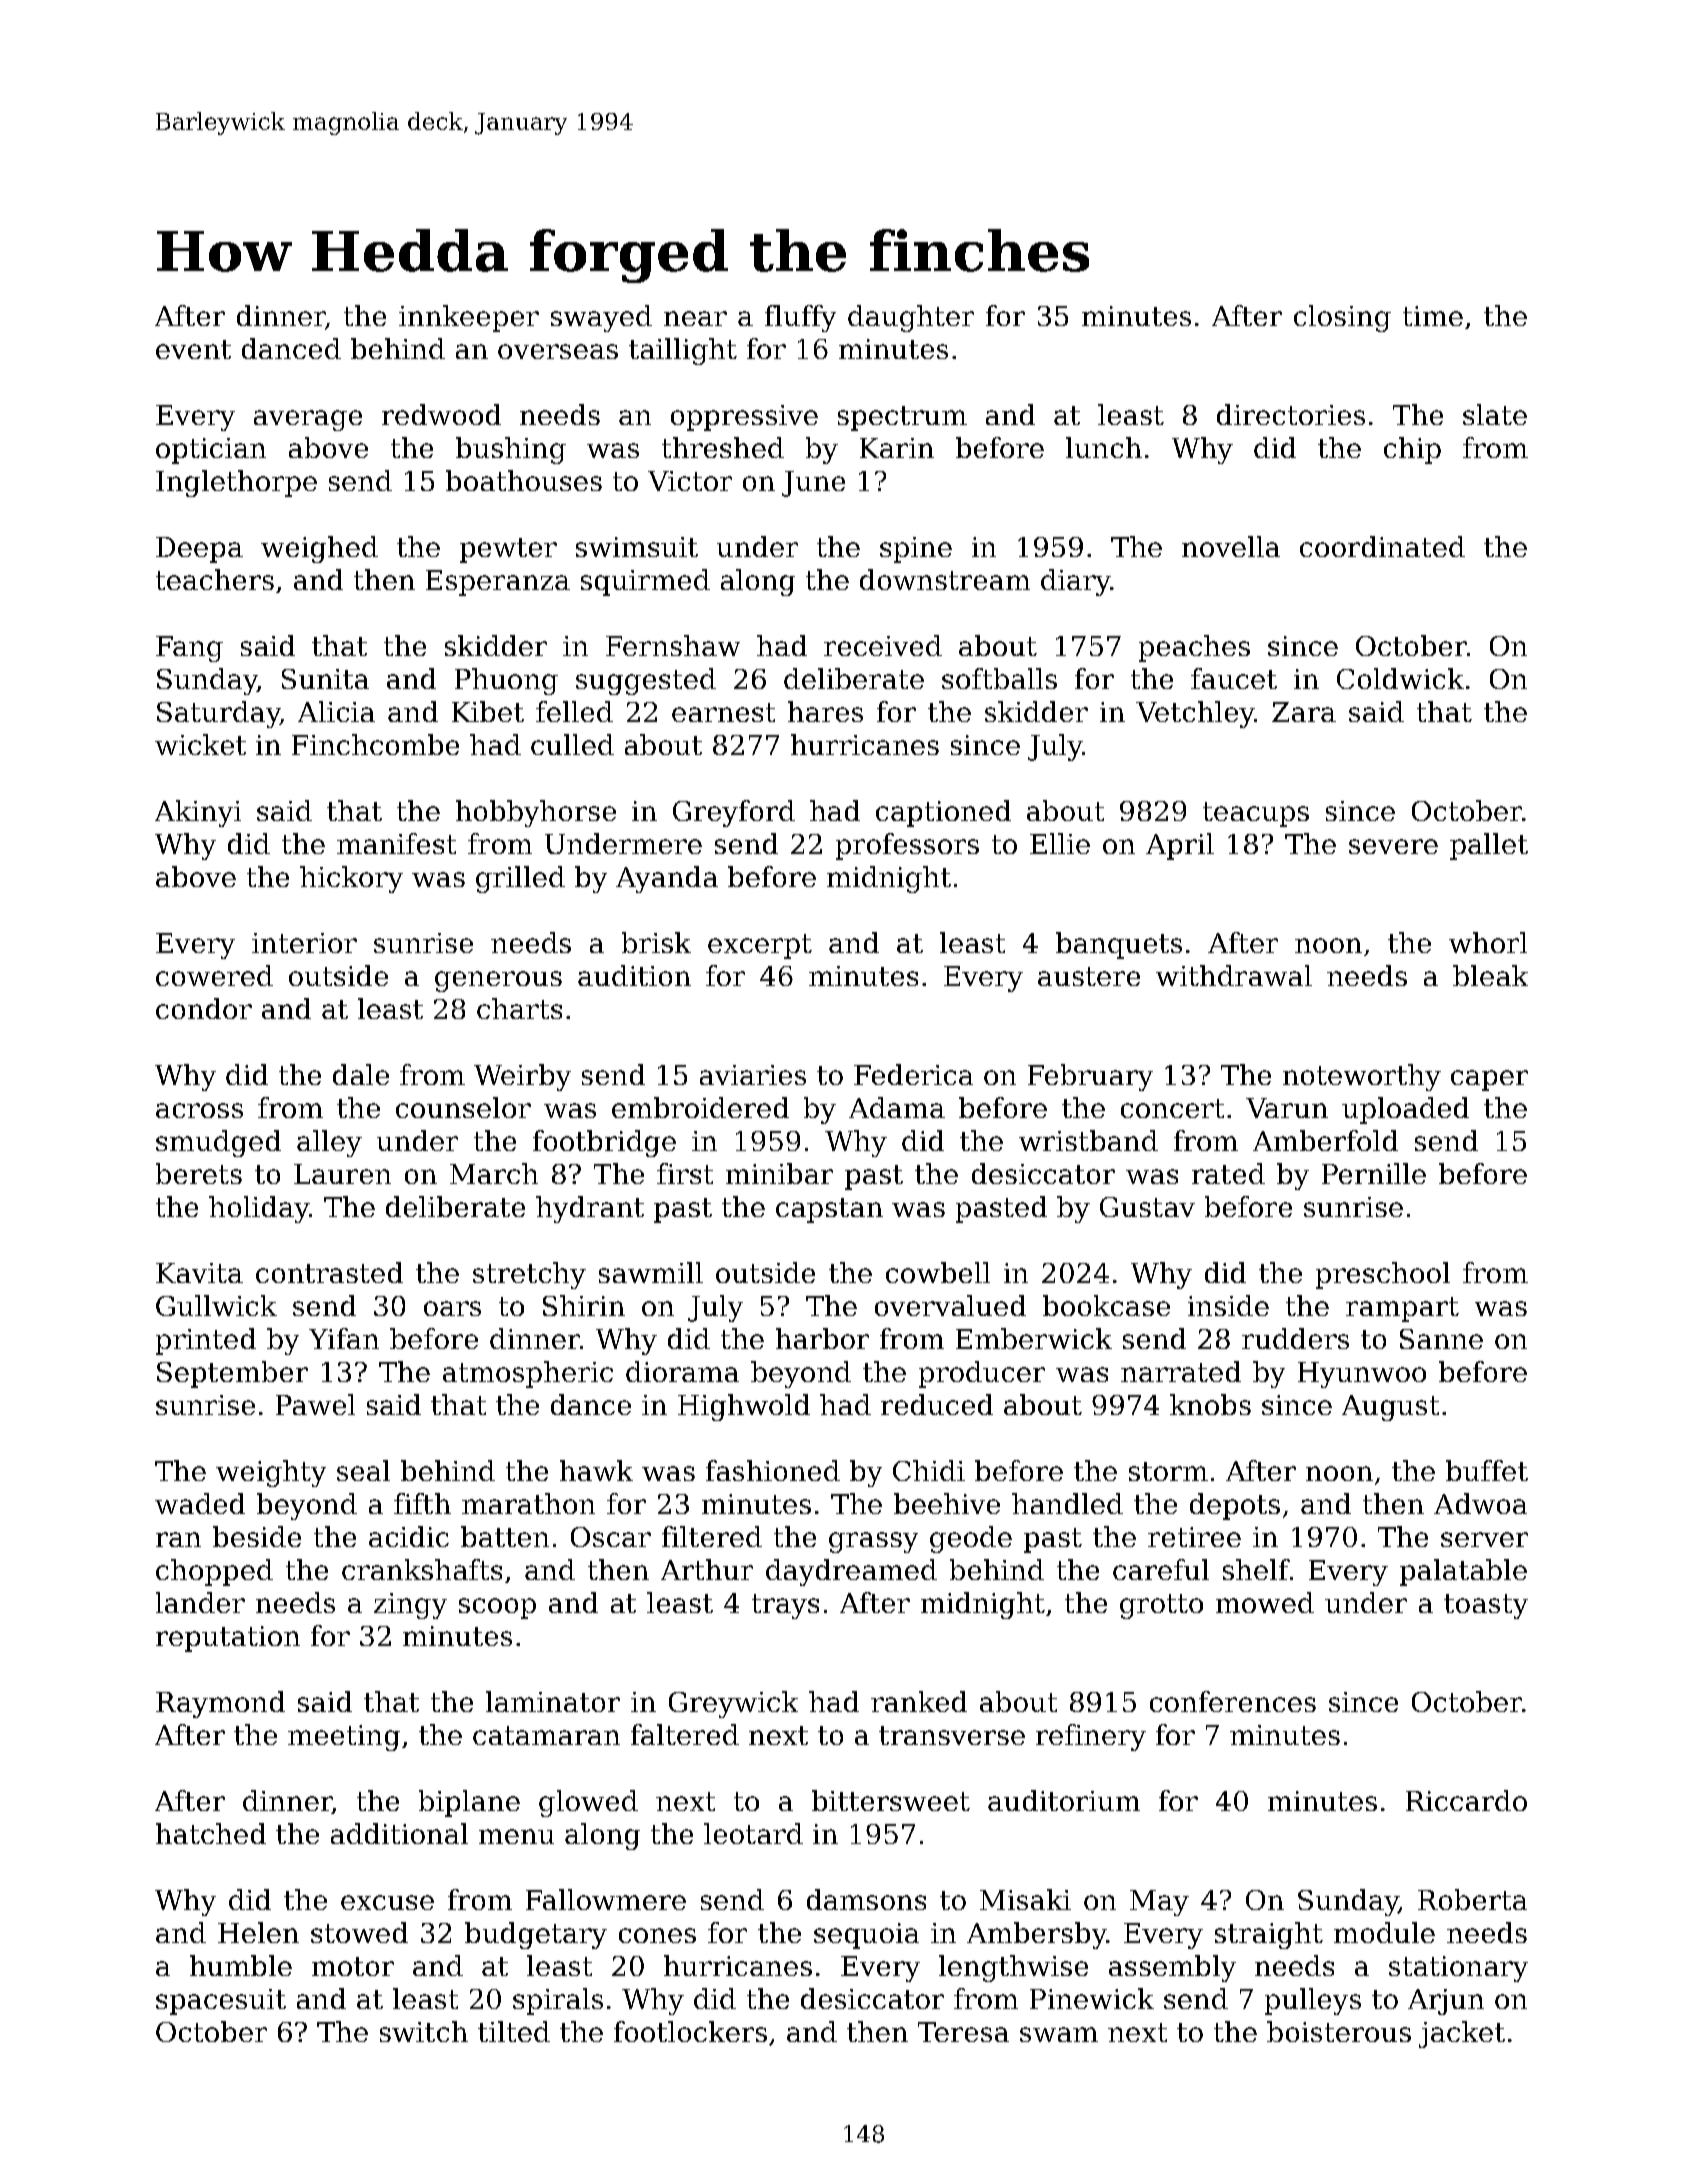 This screenshot has width=1683, height=2178. What do you see at coordinates (424, 2031) in the screenshot?
I see `switch` at bounding box center [424, 2031].
